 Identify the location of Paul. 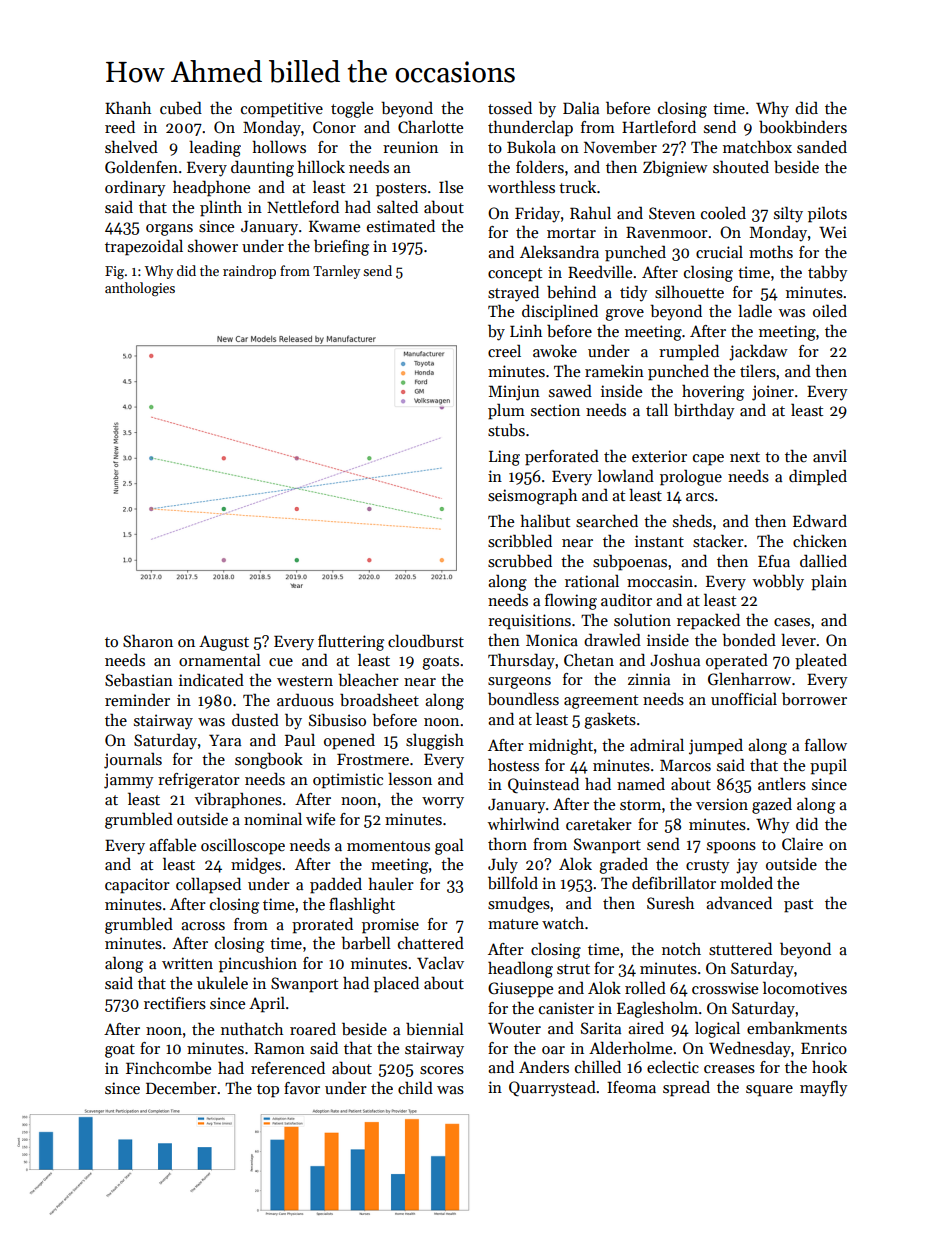
(300, 739).
